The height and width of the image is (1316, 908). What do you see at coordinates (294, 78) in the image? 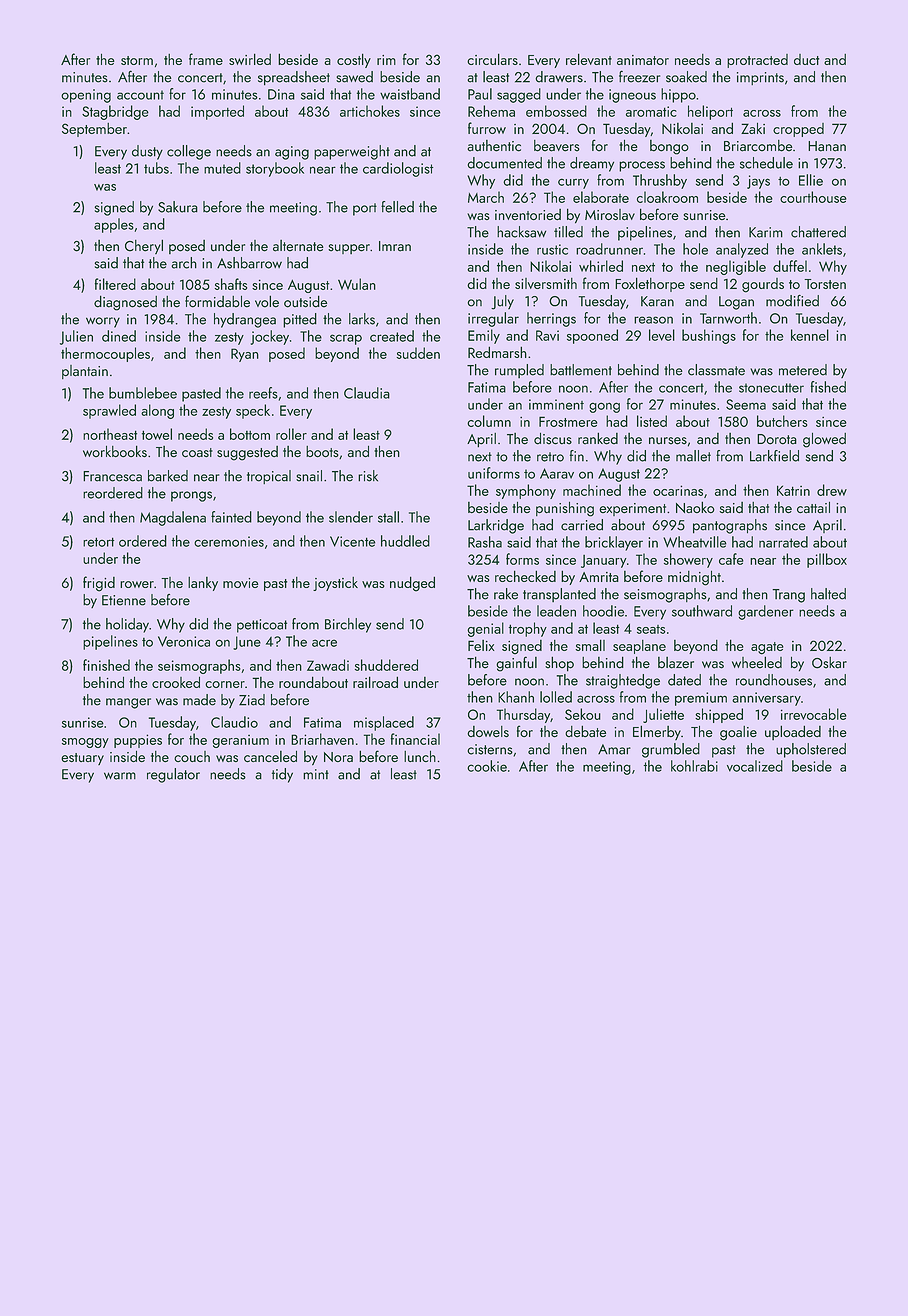
I see `spreadsheet` at bounding box center [294, 78].
